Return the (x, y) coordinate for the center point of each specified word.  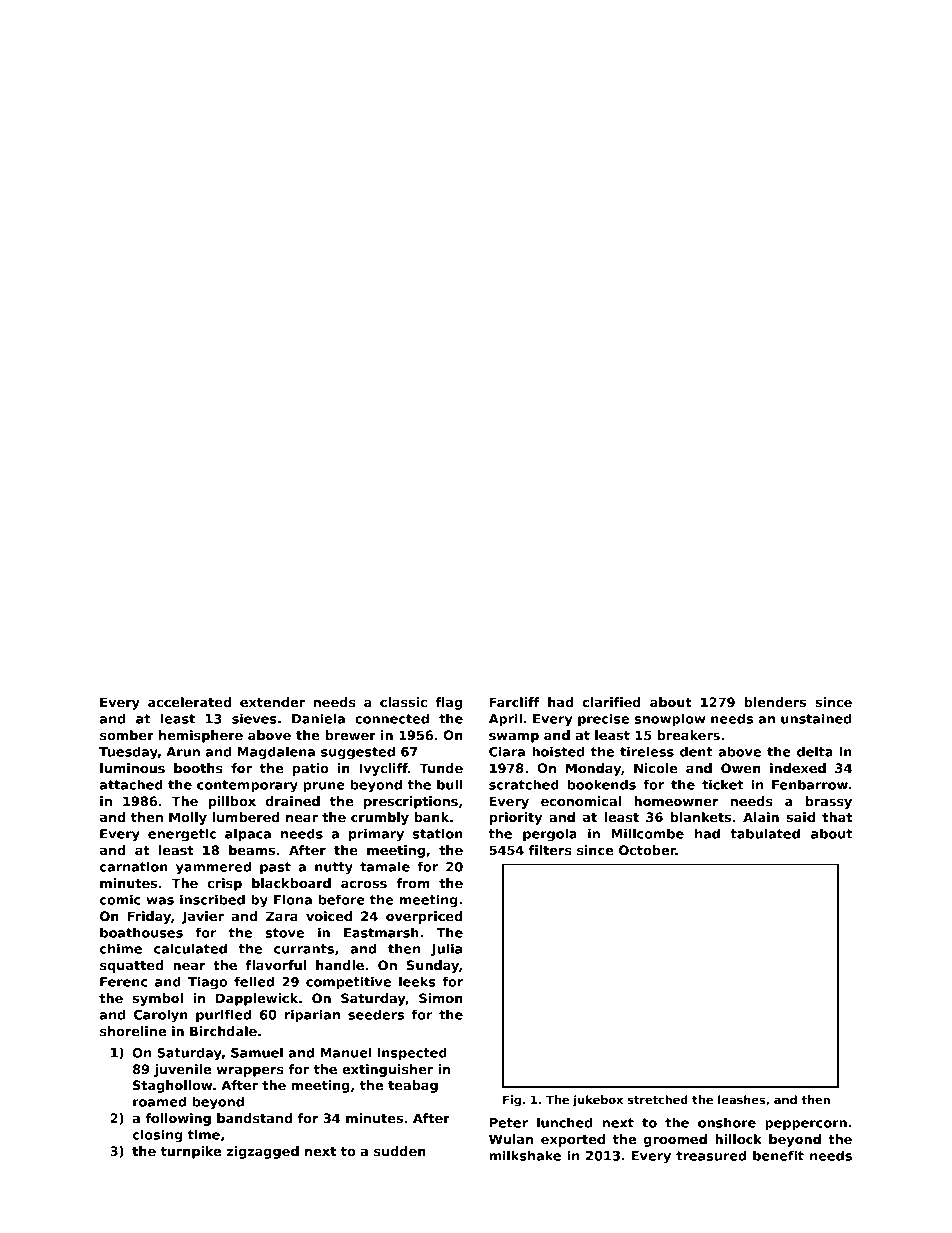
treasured (711, 1155)
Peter (509, 1123)
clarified (612, 702)
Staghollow (172, 1086)
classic (403, 702)
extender (272, 702)
